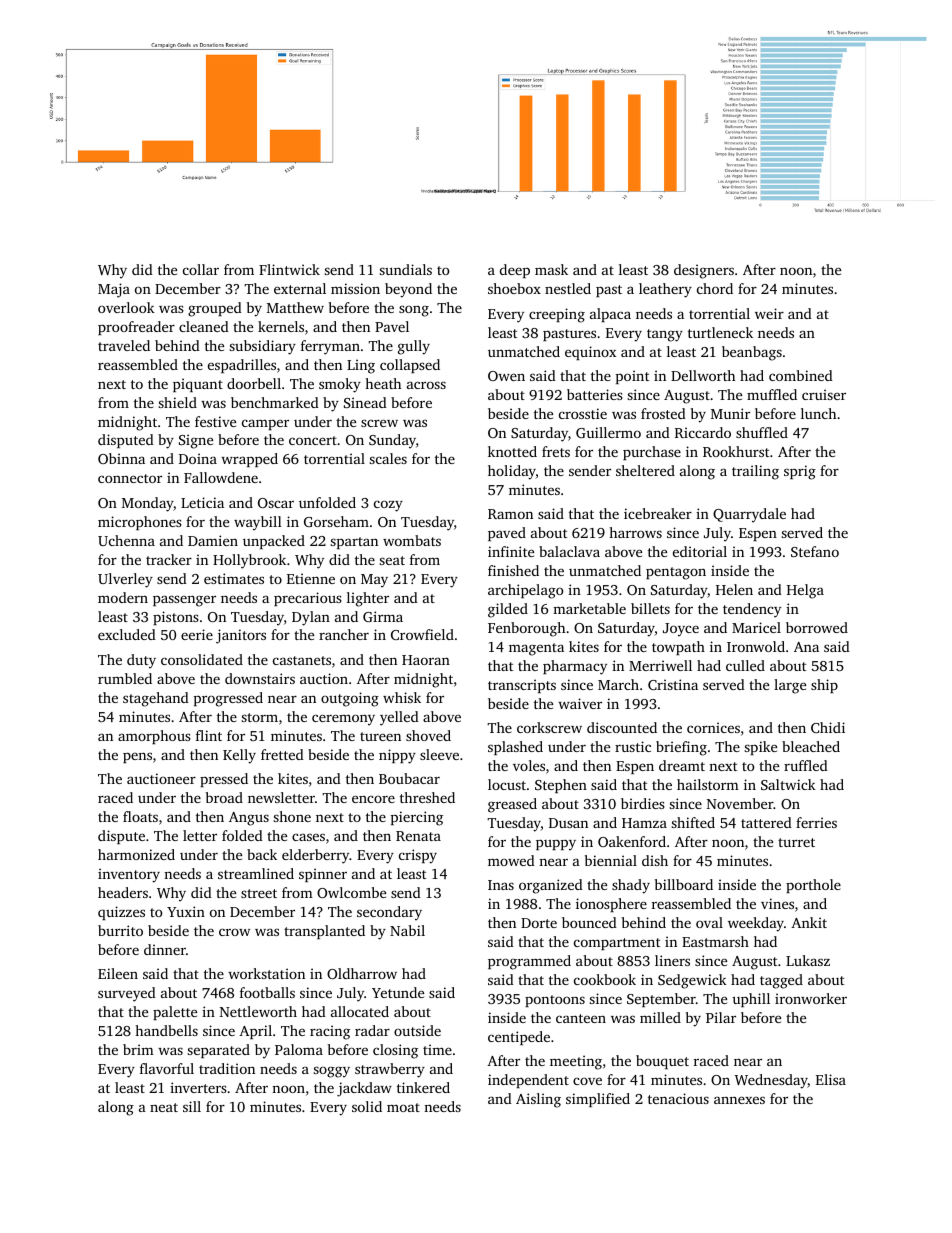 Image resolution: width=952 pixels, height=1233 pixels. I want to click on chord, so click(715, 288).
